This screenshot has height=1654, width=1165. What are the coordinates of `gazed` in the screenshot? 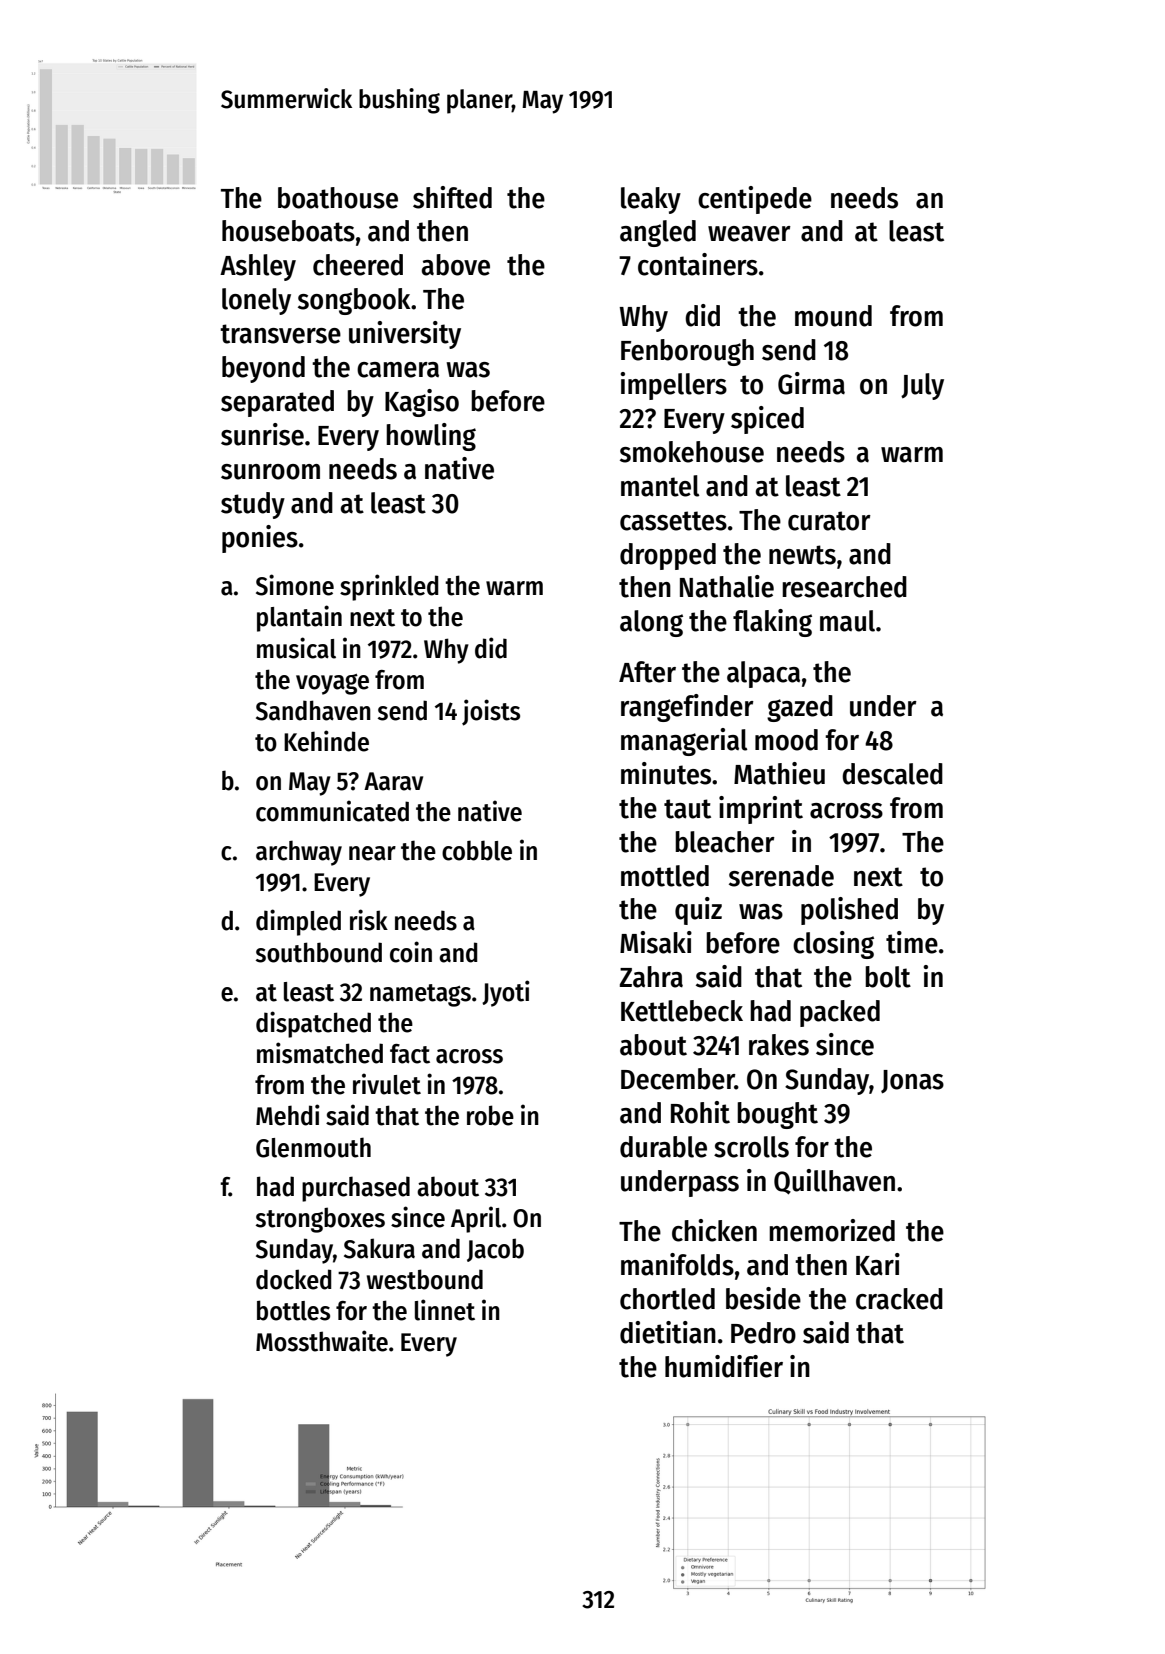 It's located at (800, 708).
